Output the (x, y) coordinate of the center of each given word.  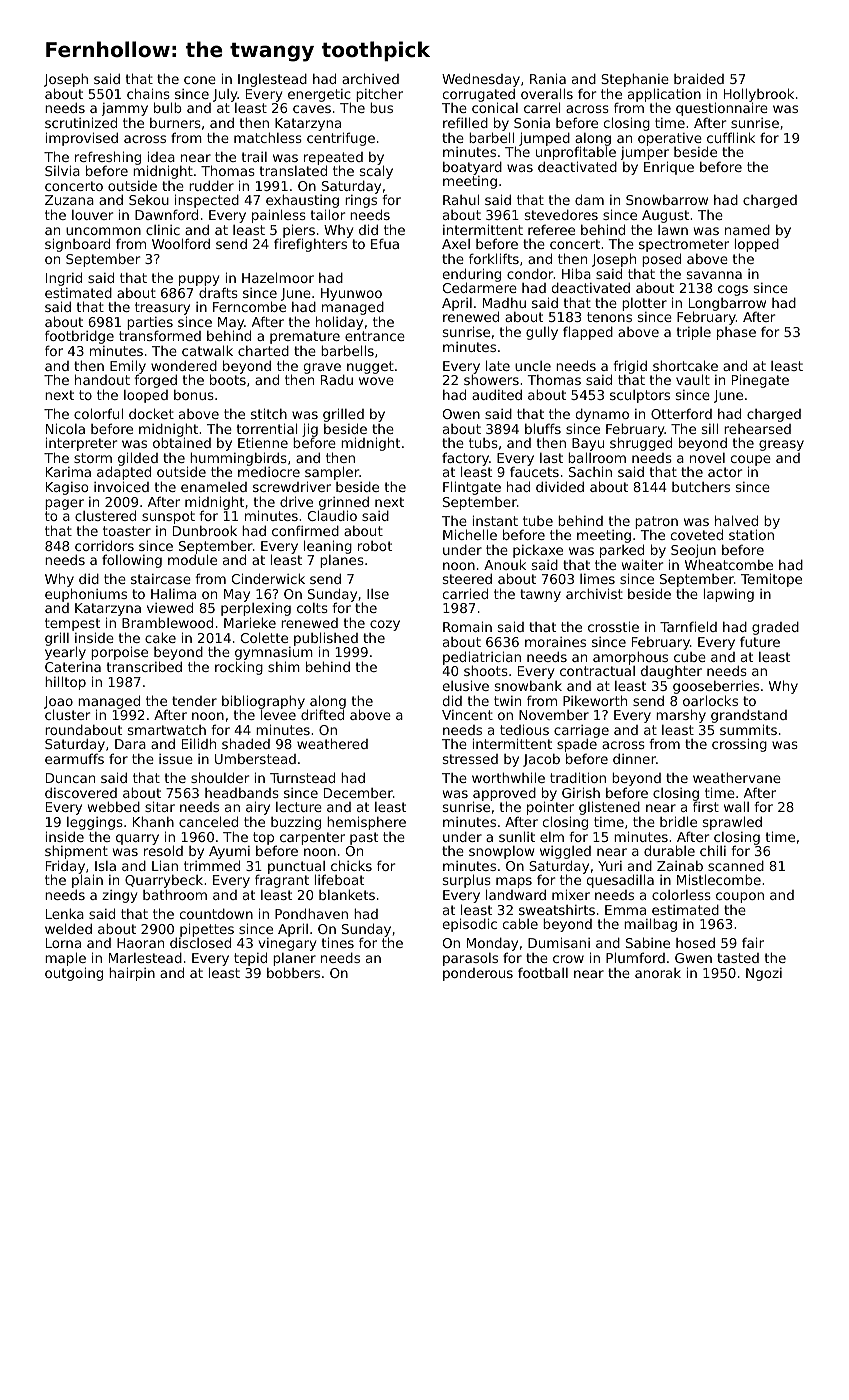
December (358, 793)
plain (87, 882)
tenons (609, 317)
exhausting (302, 201)
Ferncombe (249, 307)
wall (736, 806)
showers (491, 380)
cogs (733, 290)
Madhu (504, 303)
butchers (701, 487)
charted (263, 350)
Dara (130, 744)
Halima (173, 594)
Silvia (62, 170)
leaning (328, 547)
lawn (673, 230)
